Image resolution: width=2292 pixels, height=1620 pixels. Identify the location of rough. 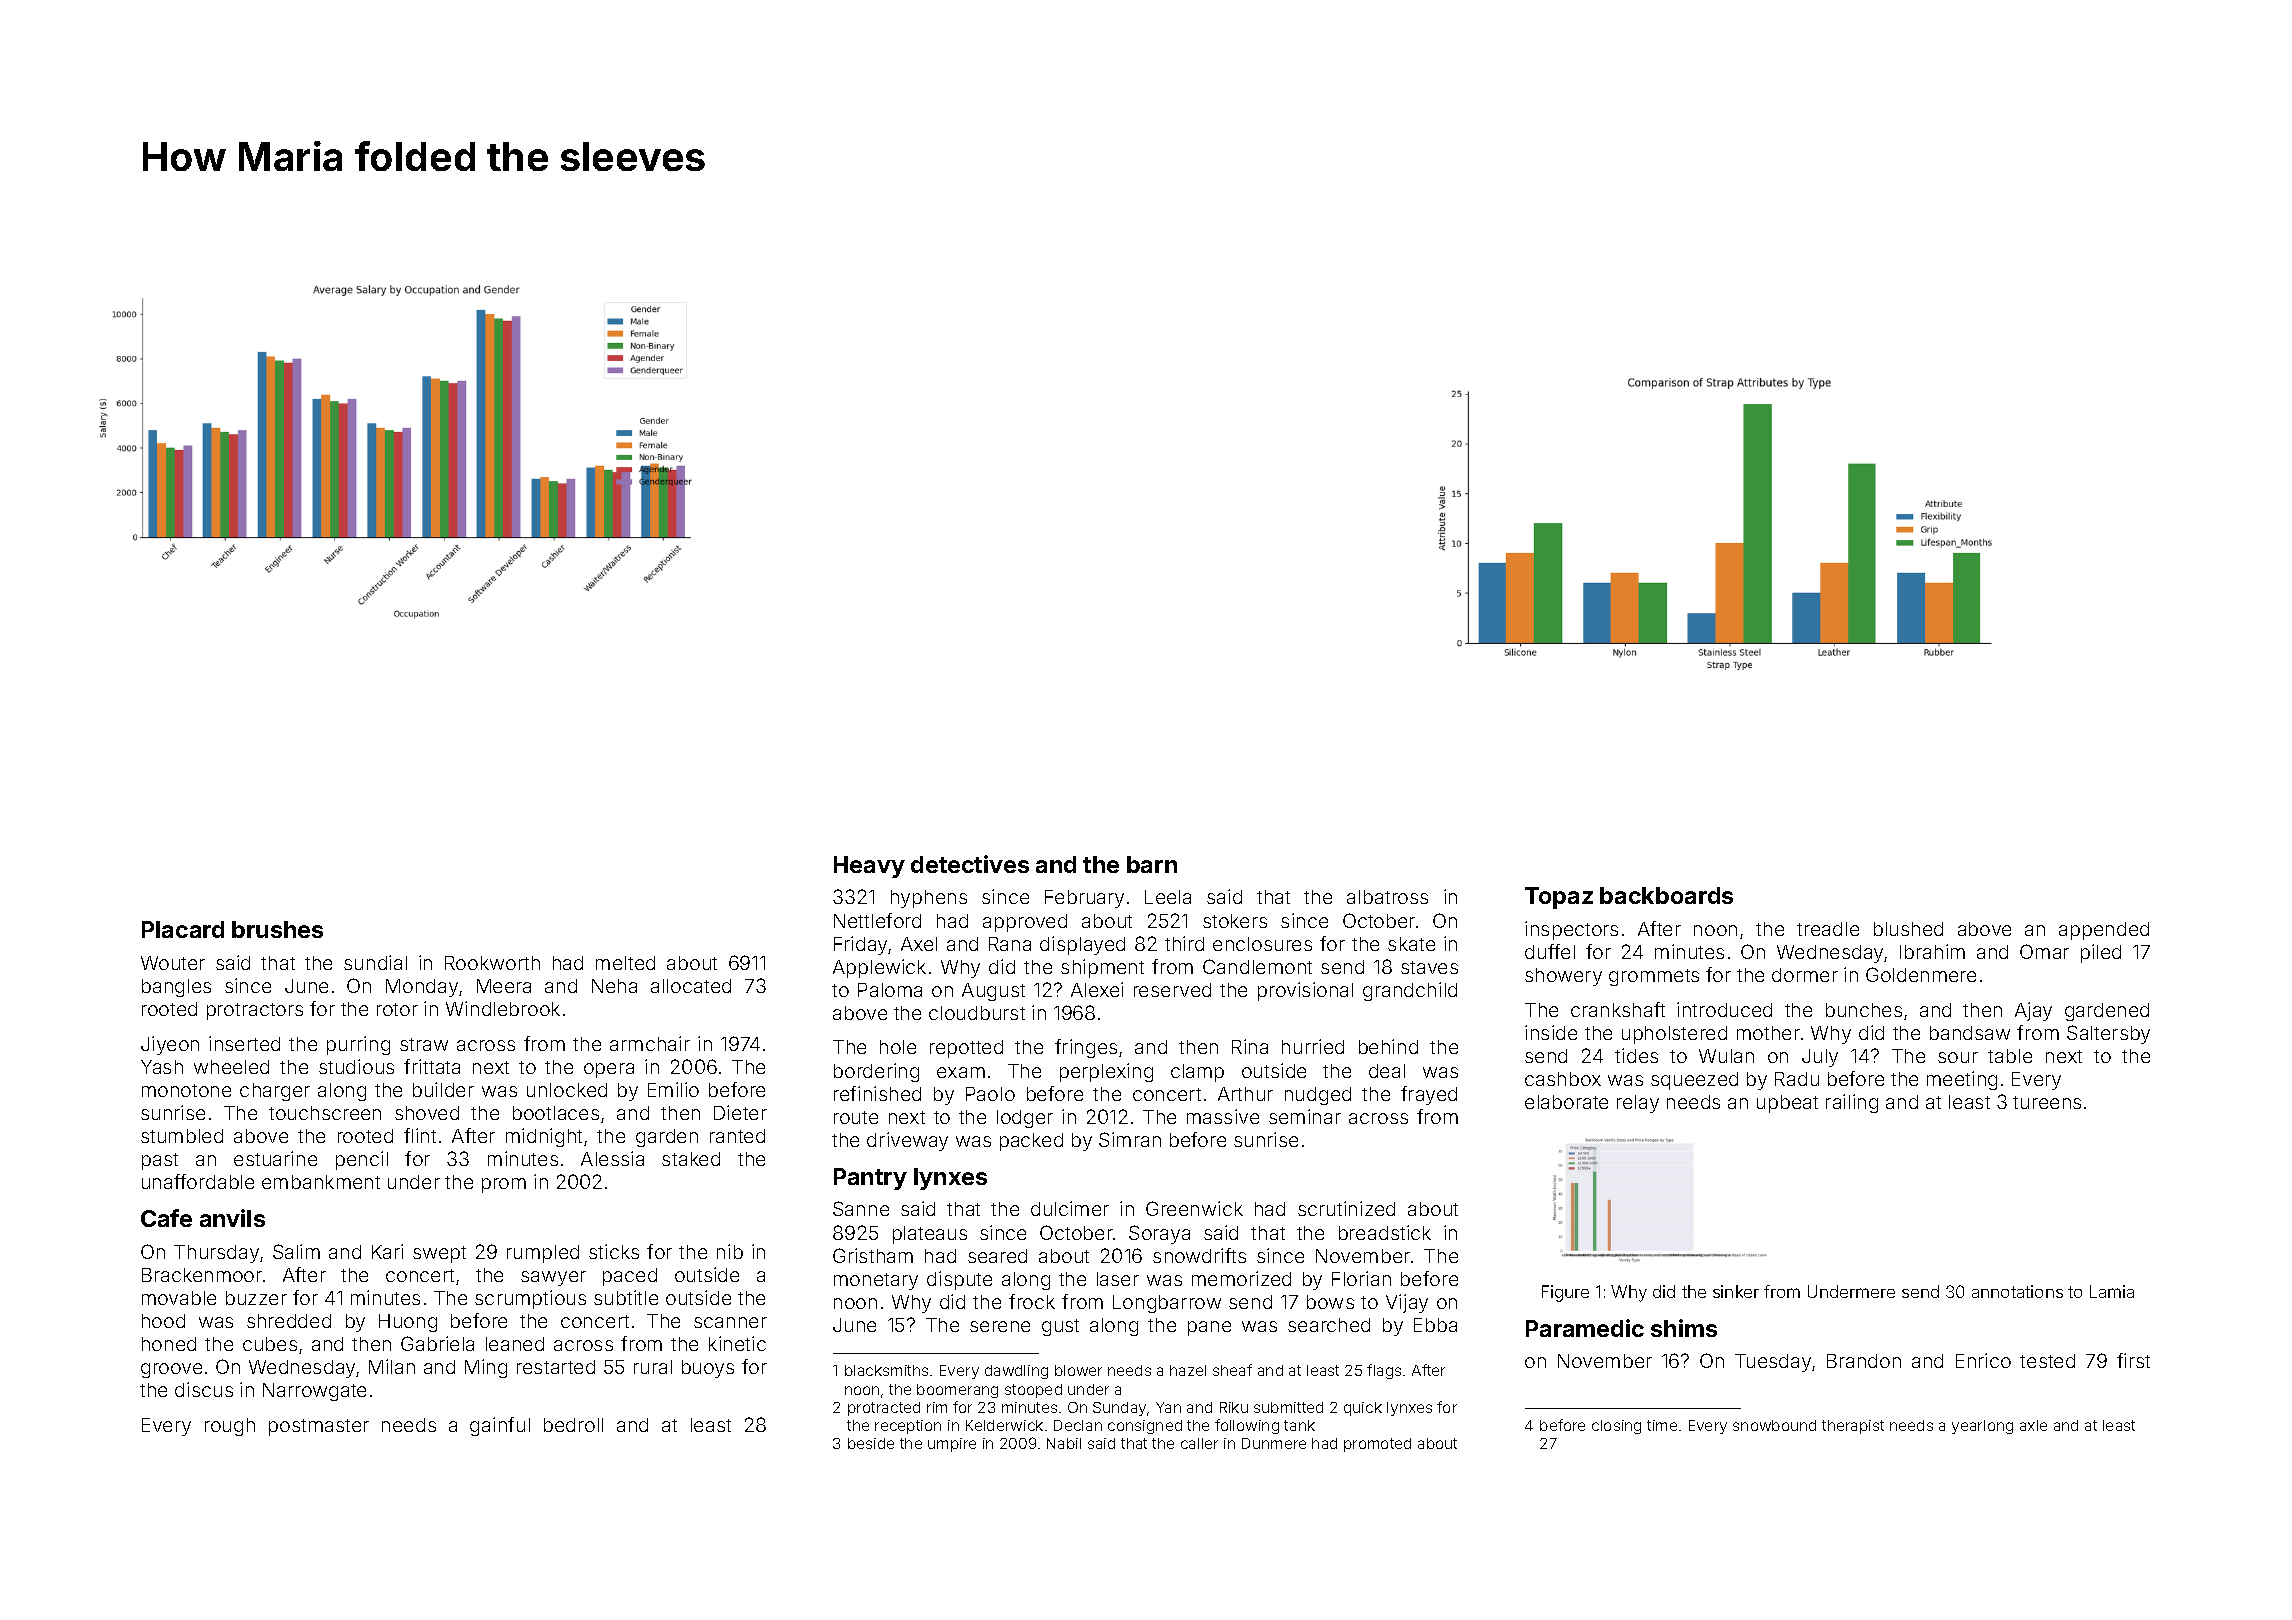
(230, 1427).
